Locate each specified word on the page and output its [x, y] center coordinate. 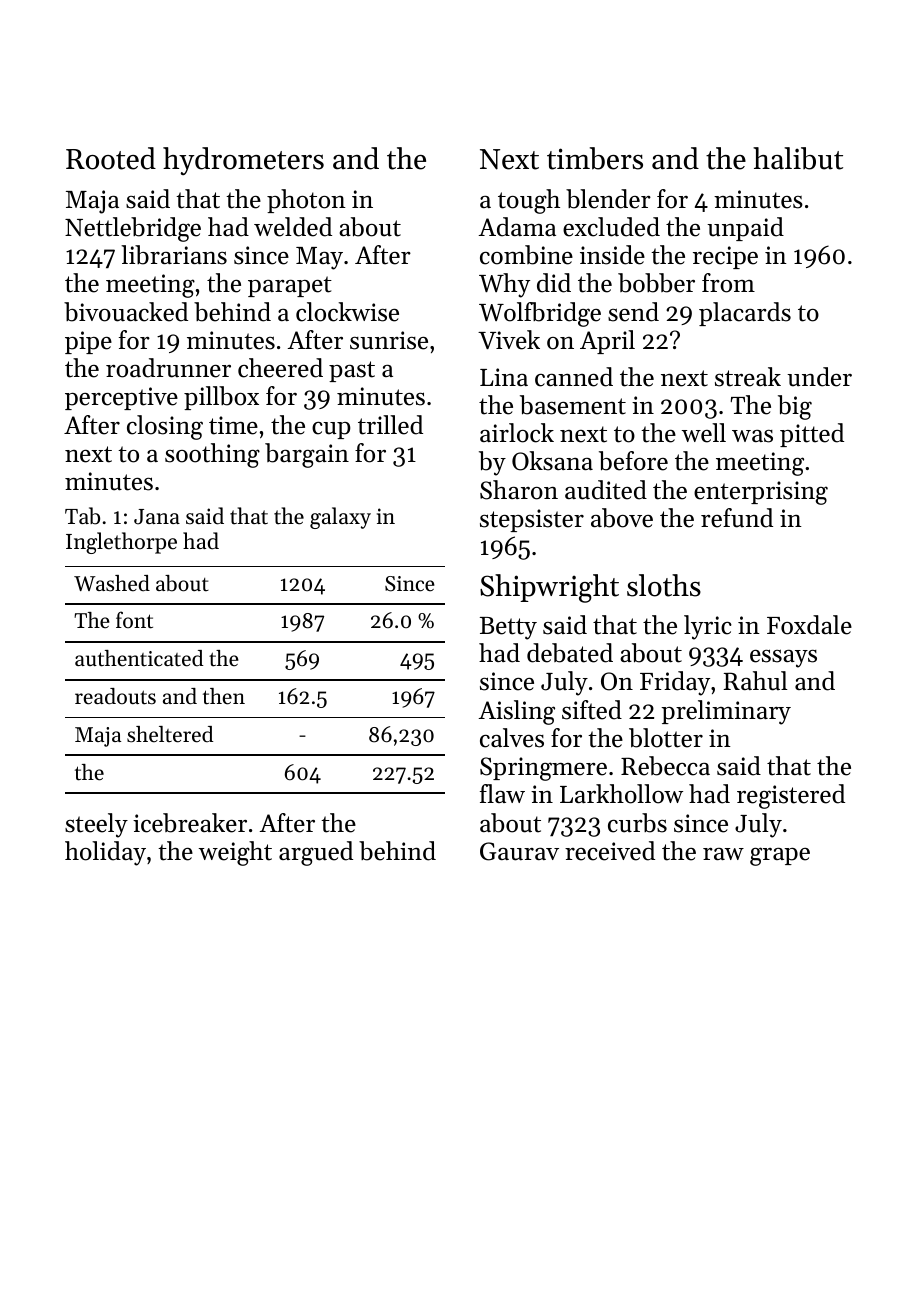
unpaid [745, 229]
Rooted [111, 158]
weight [235, 853]
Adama [517, 227]
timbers [595, 158]
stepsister [532, 520]
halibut [798, 158]
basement [573, 405]
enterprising [761, 493]
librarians [174, 255]
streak [748, 377]
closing [165, 427]
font [134, 620]
